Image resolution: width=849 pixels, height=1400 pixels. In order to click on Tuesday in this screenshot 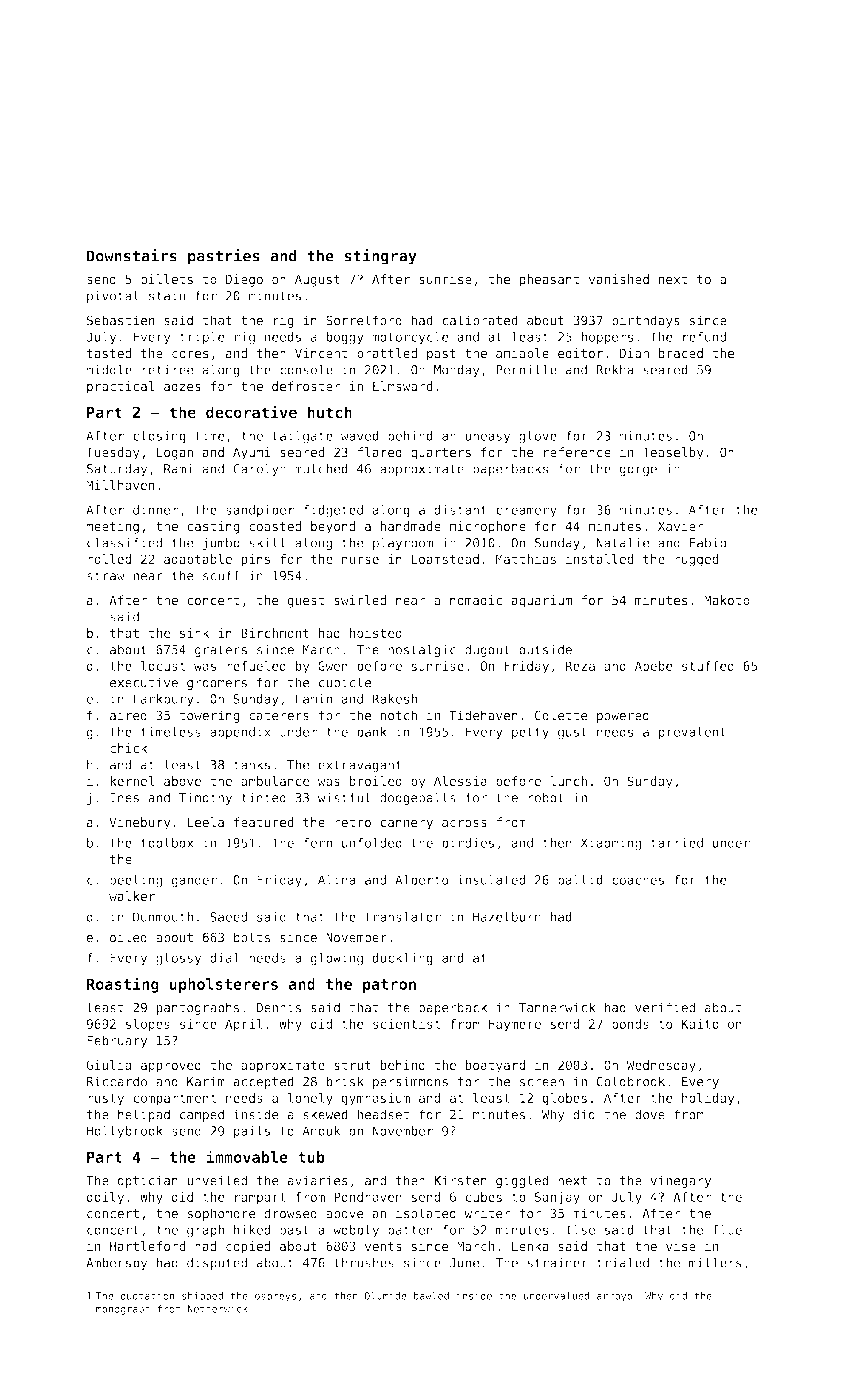, I will do `click(113, 453)`.
